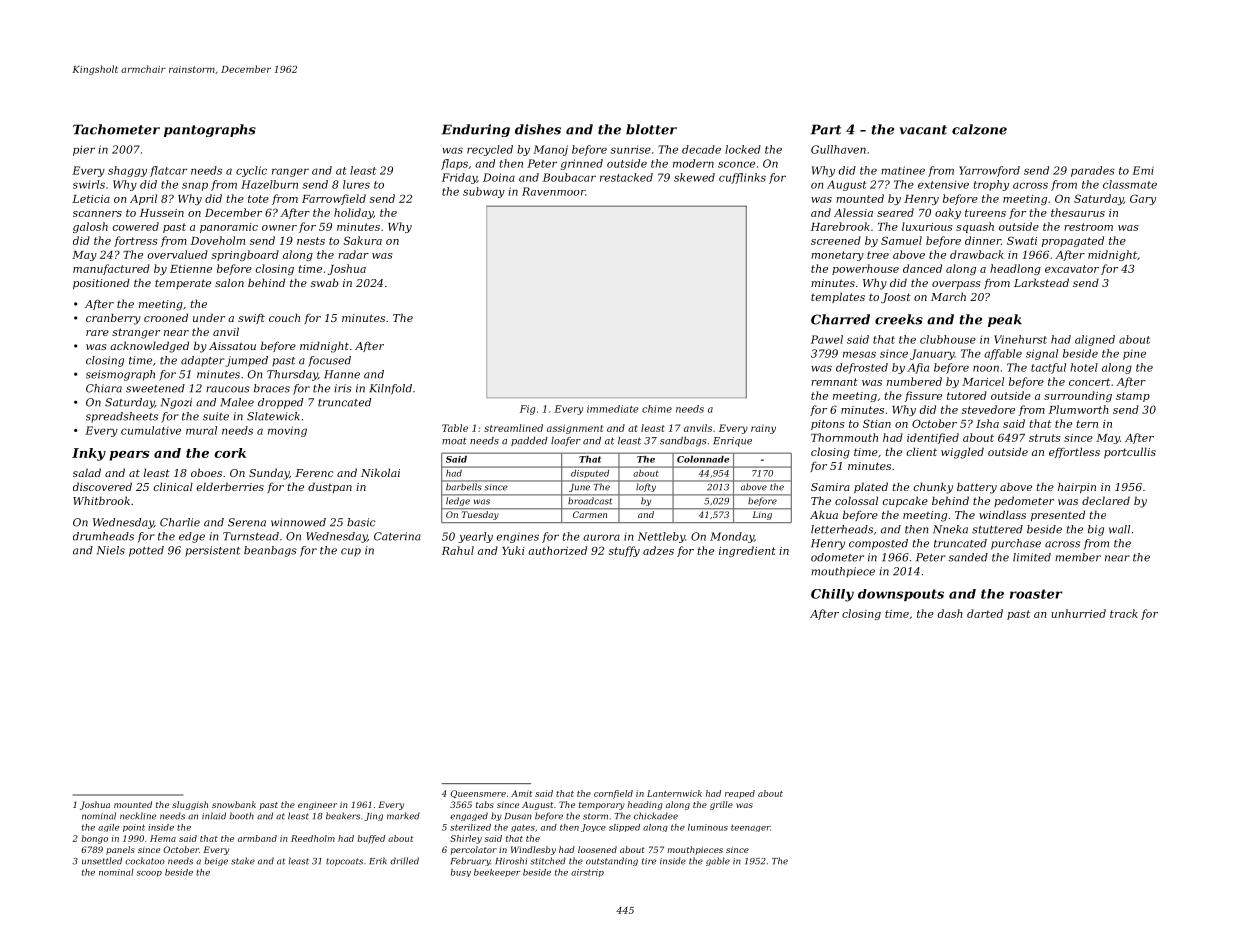  What do you see at coordinates (538, 129) in the screenshot?
I see `dishes` at bounding box center [538, 129].
